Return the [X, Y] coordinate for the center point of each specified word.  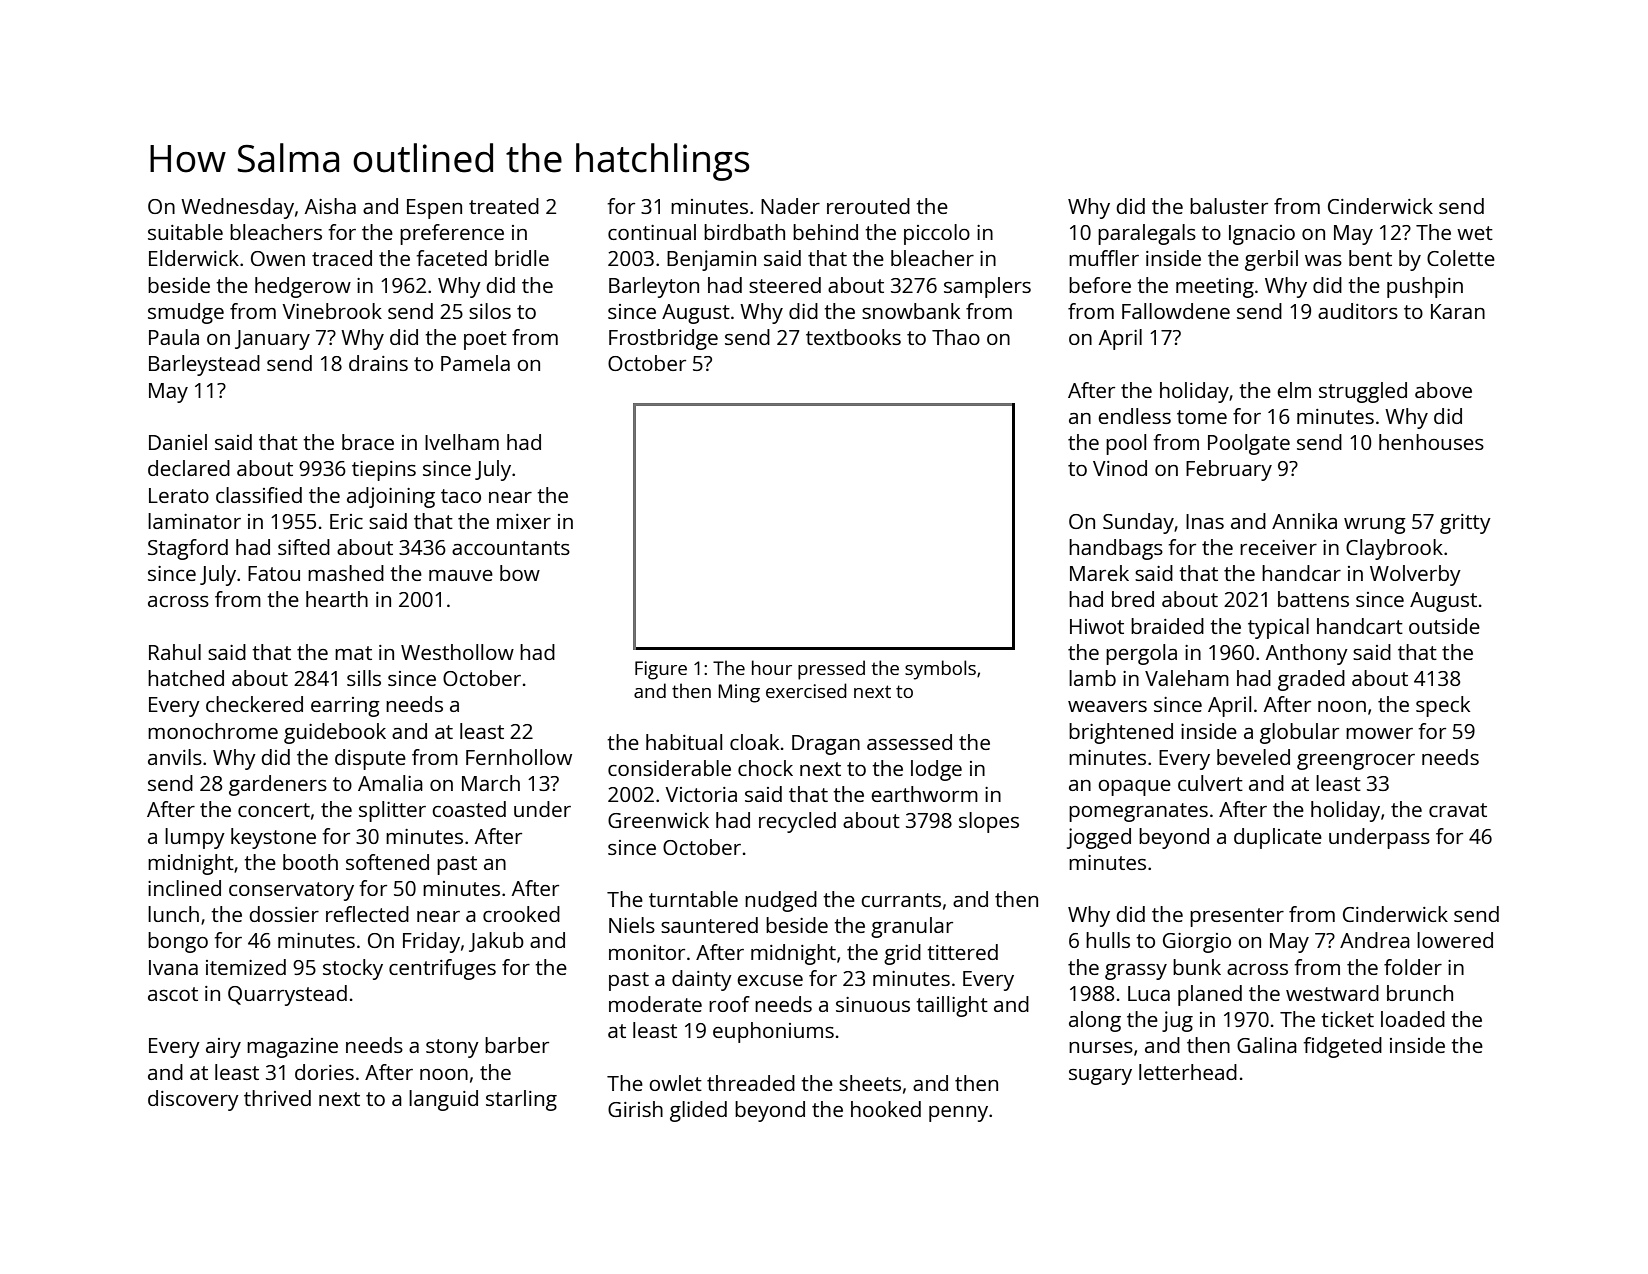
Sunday [1138, 523]
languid [443, 1100]
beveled [1253, 757]
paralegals [1147, 234]
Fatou [274, 573]
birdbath [744, 232]
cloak [754, 742]
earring [345, 707]
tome [1202, 417]
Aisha [330, 206]
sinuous [873, 1004]
